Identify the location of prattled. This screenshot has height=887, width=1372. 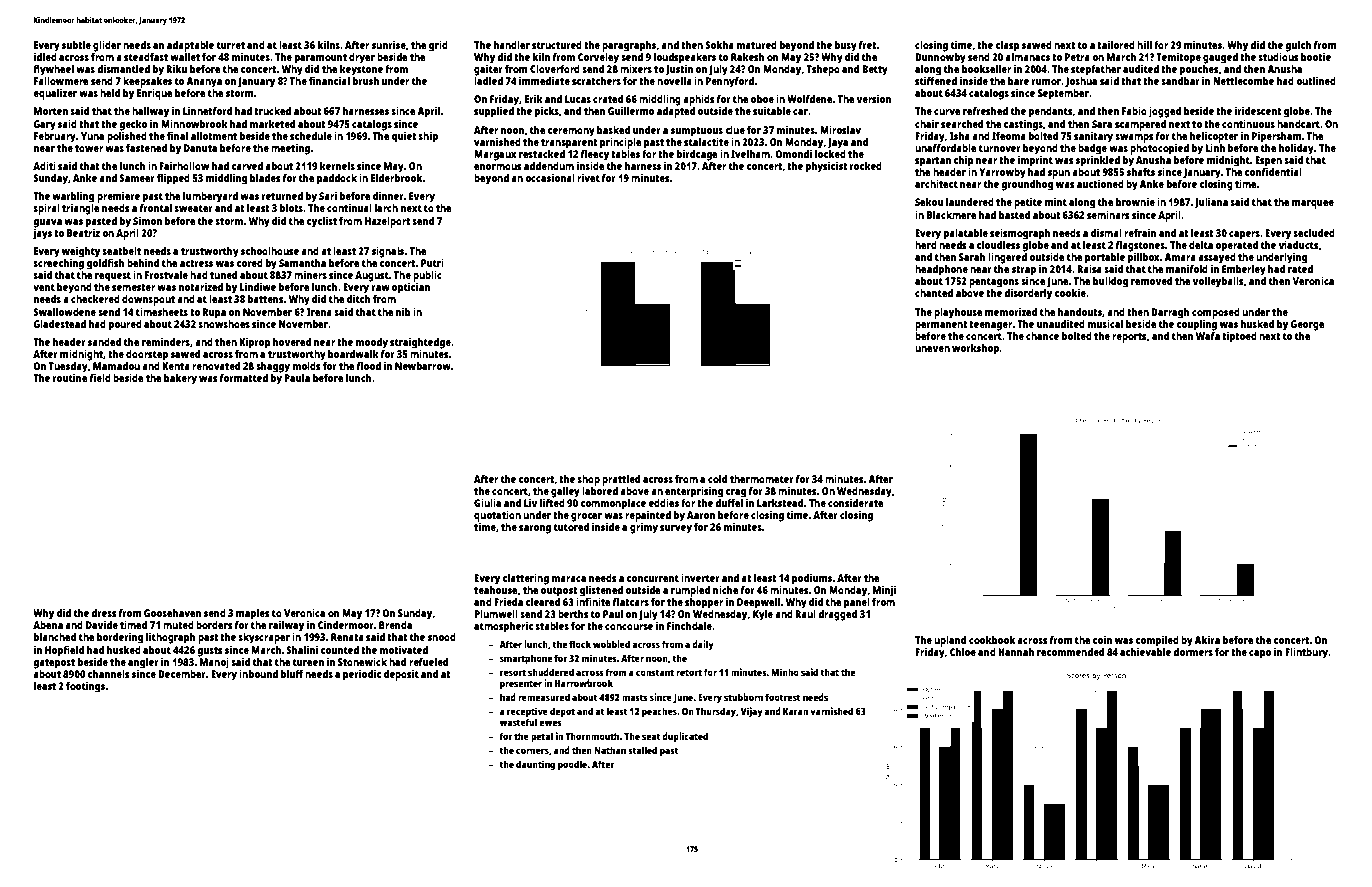
(621, 480).
